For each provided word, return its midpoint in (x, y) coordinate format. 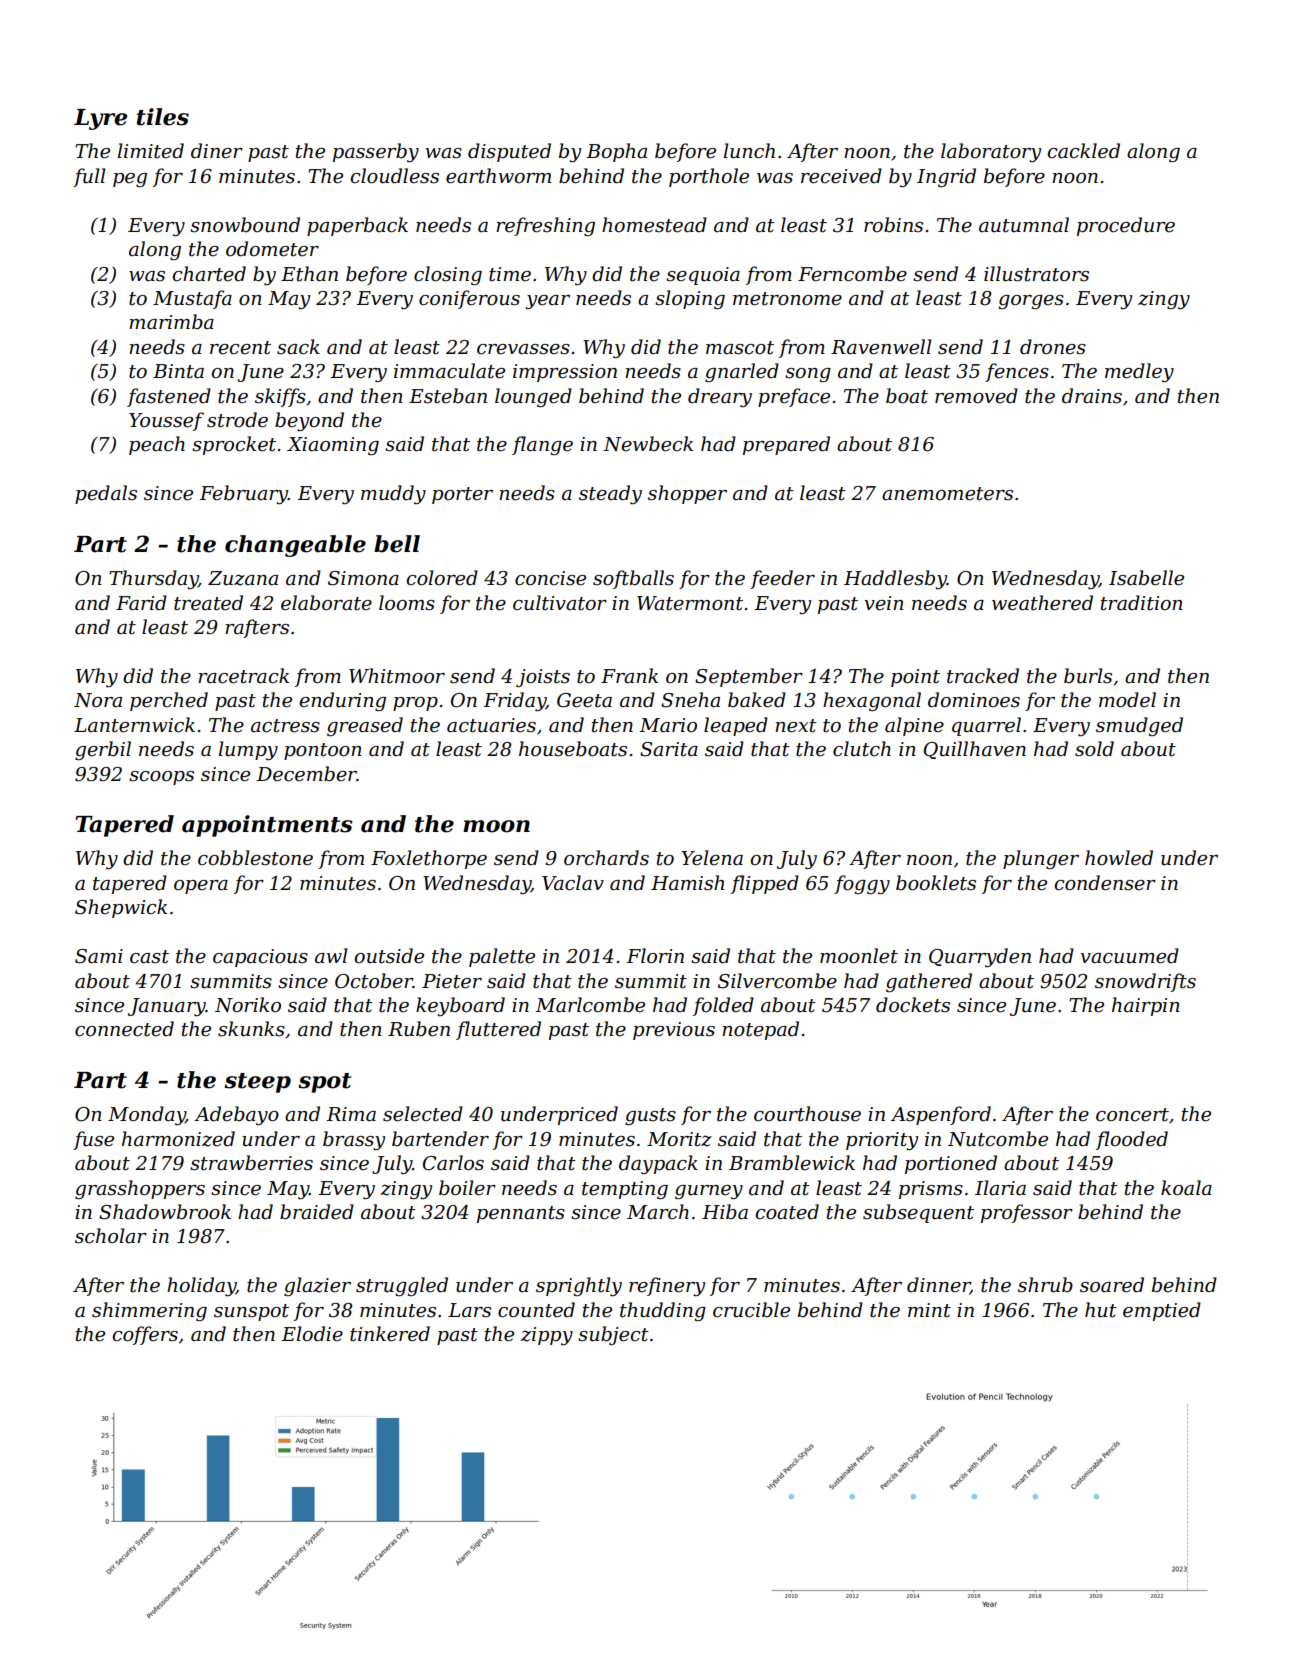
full (89, 177)
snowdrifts (1145, 982)
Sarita (669, 749)
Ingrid (946, 177)
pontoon (323, 751)
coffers (145, 1335)
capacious (260, 958)
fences (1017, 372)
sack (298, 347)
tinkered (390, 1334)
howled (1119, 858)
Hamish (687, 883)
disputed (509, 152)
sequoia (703, 276)
